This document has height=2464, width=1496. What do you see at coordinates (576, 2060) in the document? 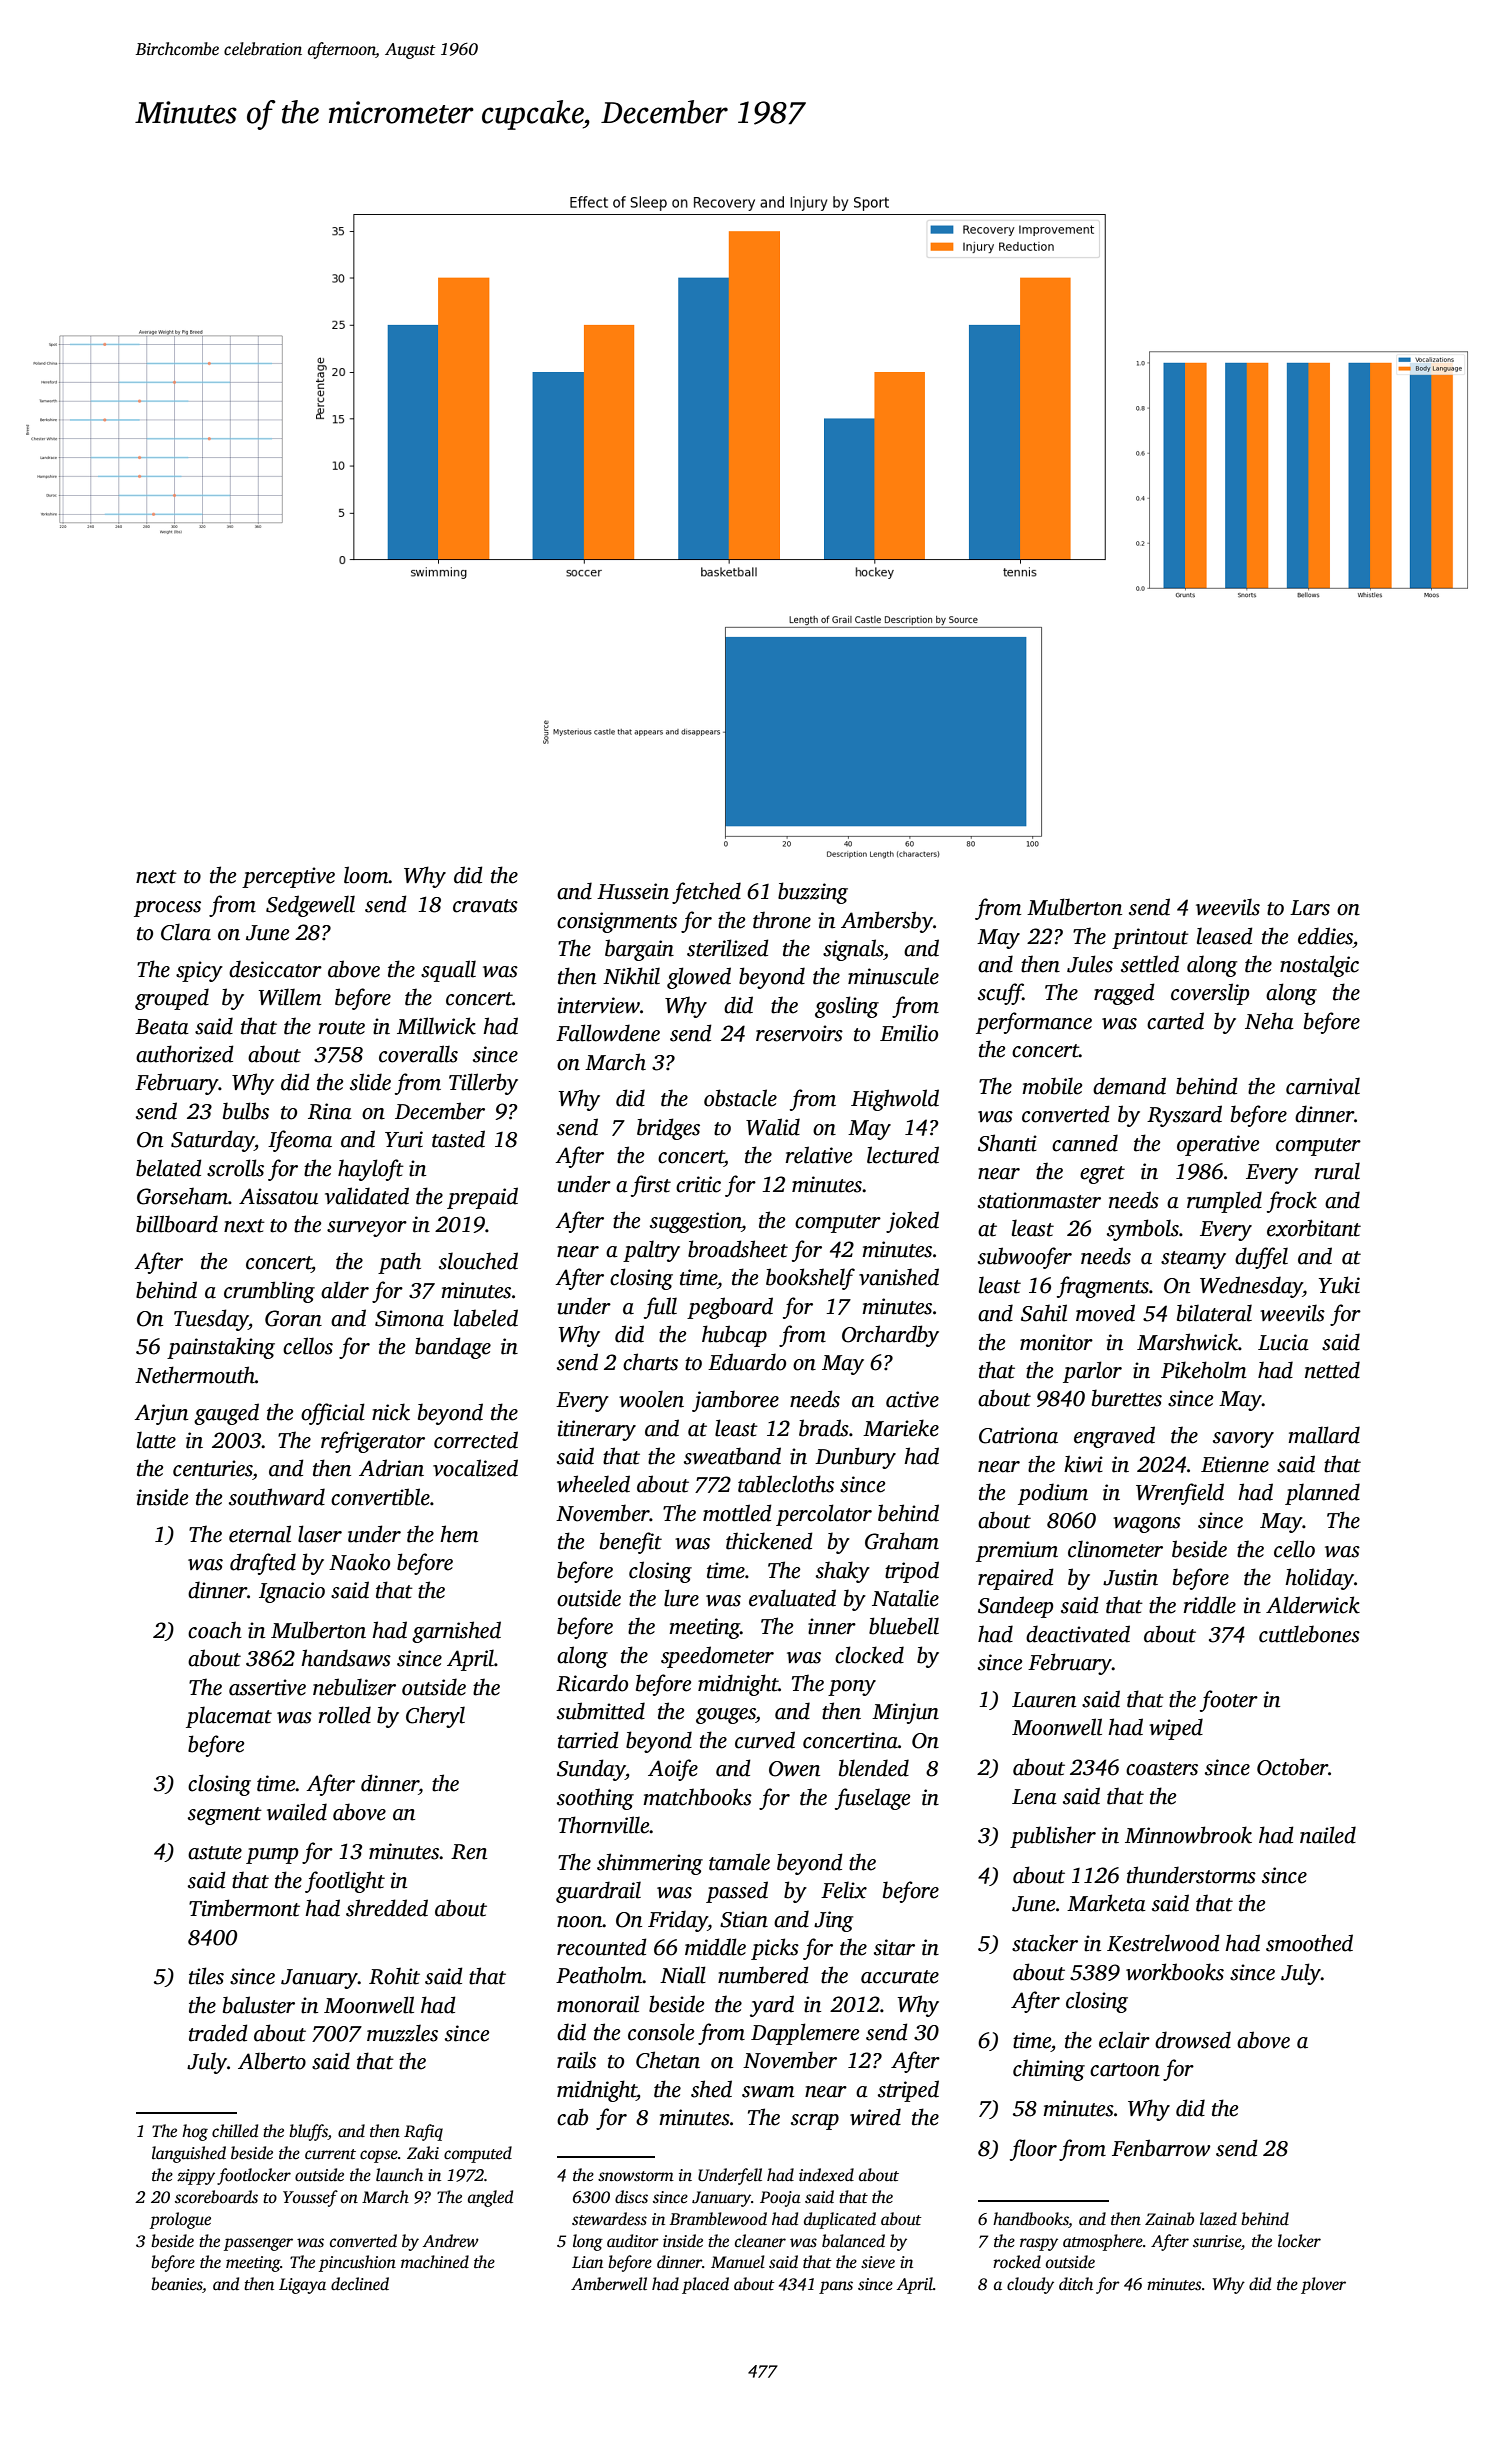
I see `rails` at bounding box center [576, 2060].
